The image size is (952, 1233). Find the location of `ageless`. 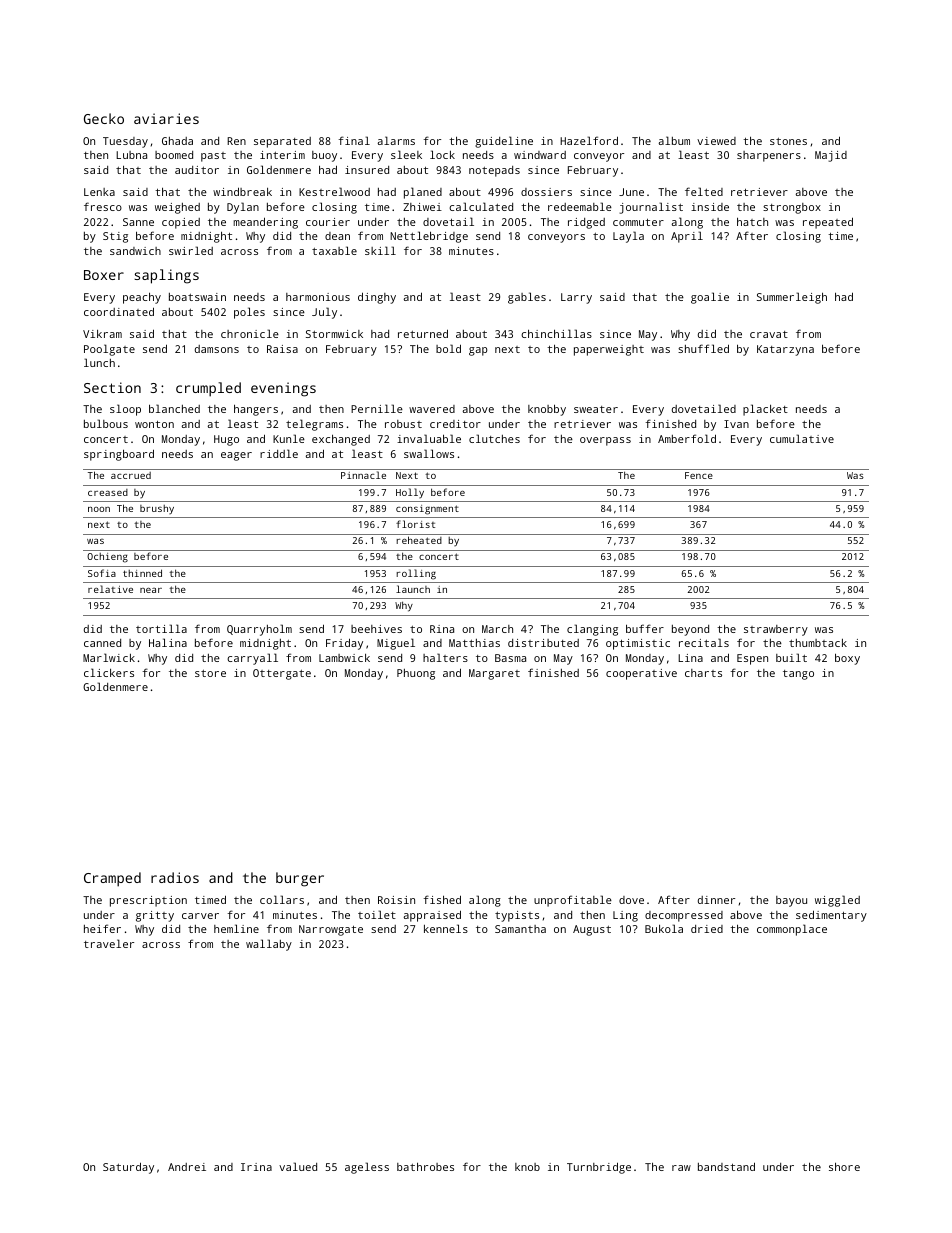

ageless is located at coordinates (367, 1168).
